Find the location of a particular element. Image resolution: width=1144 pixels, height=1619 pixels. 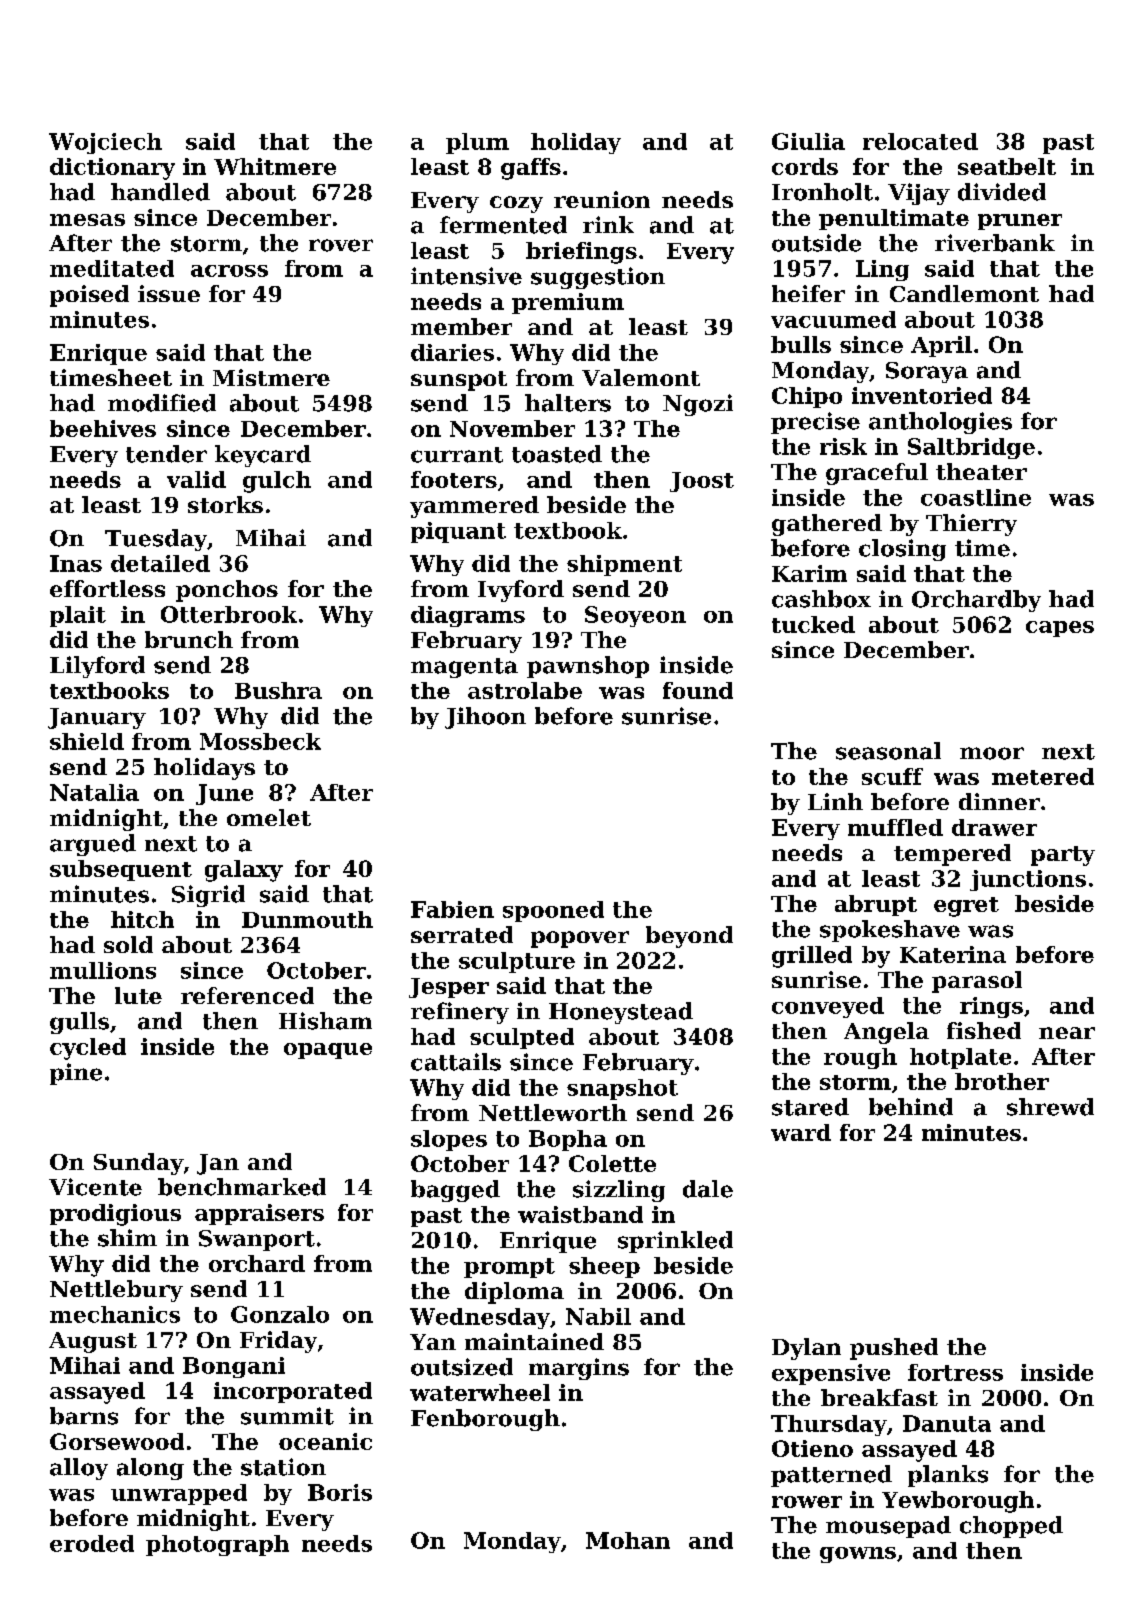

Mistmere is located at coordinates (271, 377).
